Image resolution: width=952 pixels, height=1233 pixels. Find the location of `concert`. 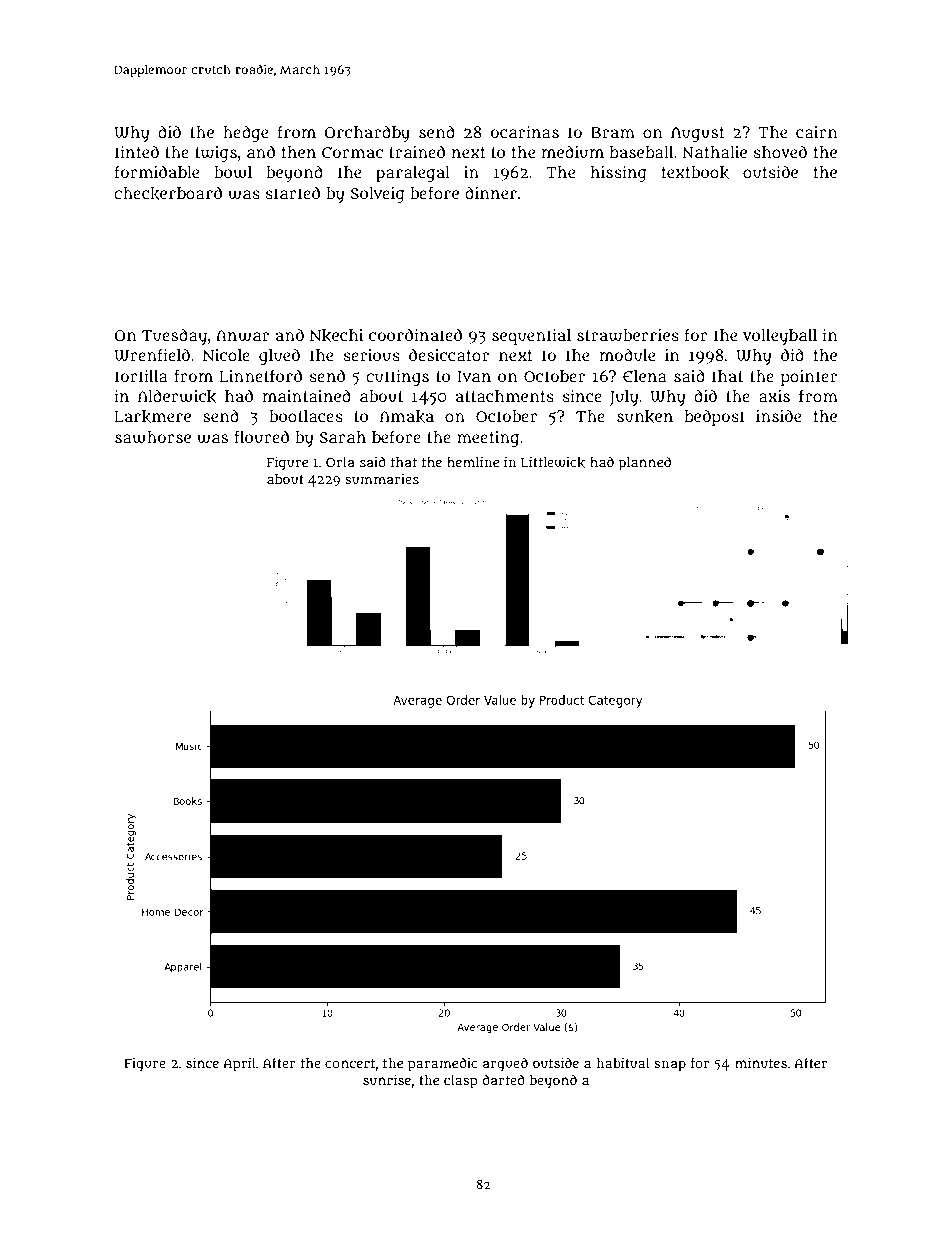

concert is located at coordinates (350, 1063).
